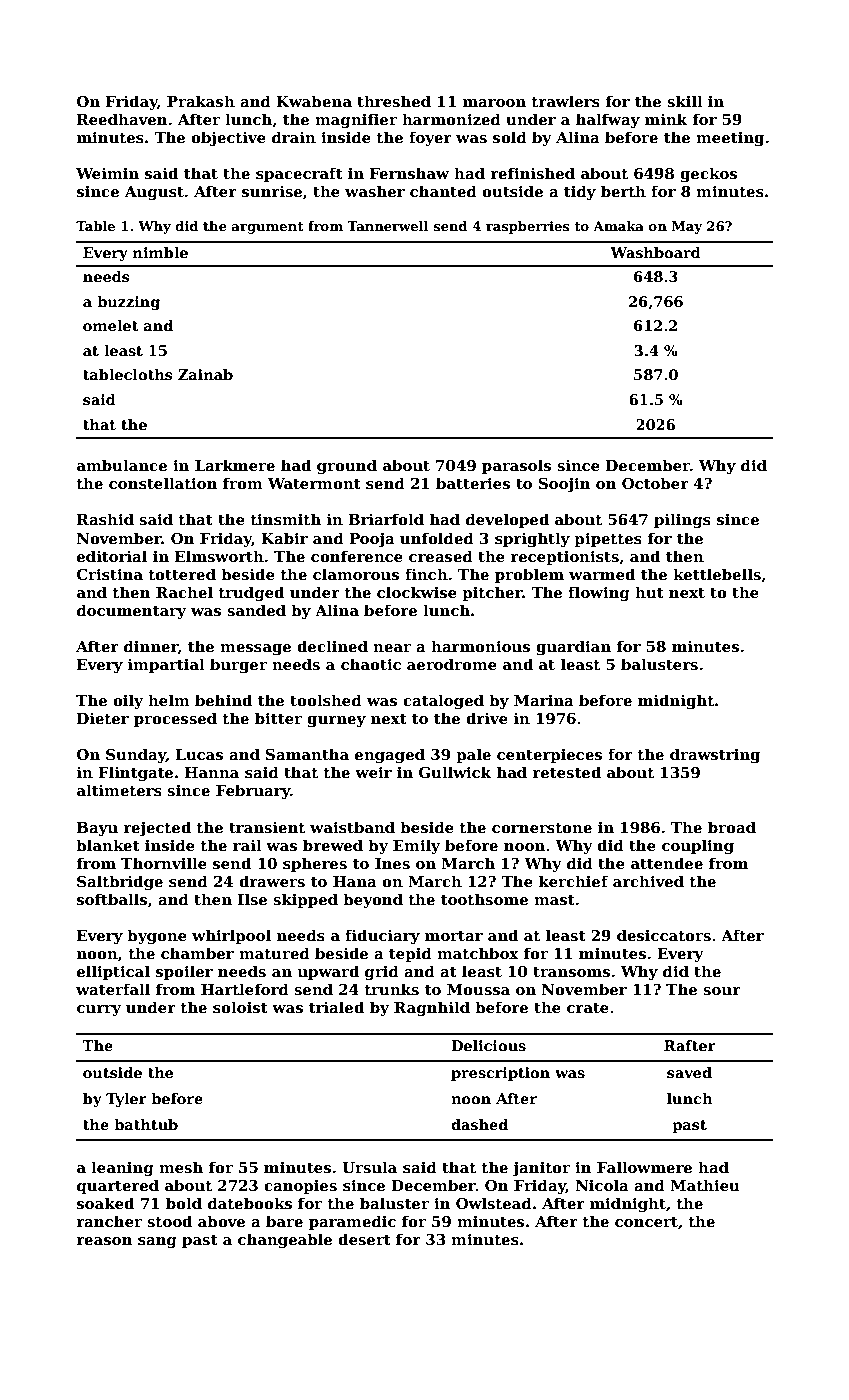  What do you see at coordinates (228, 139) in the document?
I see `objective` at bounding box center [228, 139].
